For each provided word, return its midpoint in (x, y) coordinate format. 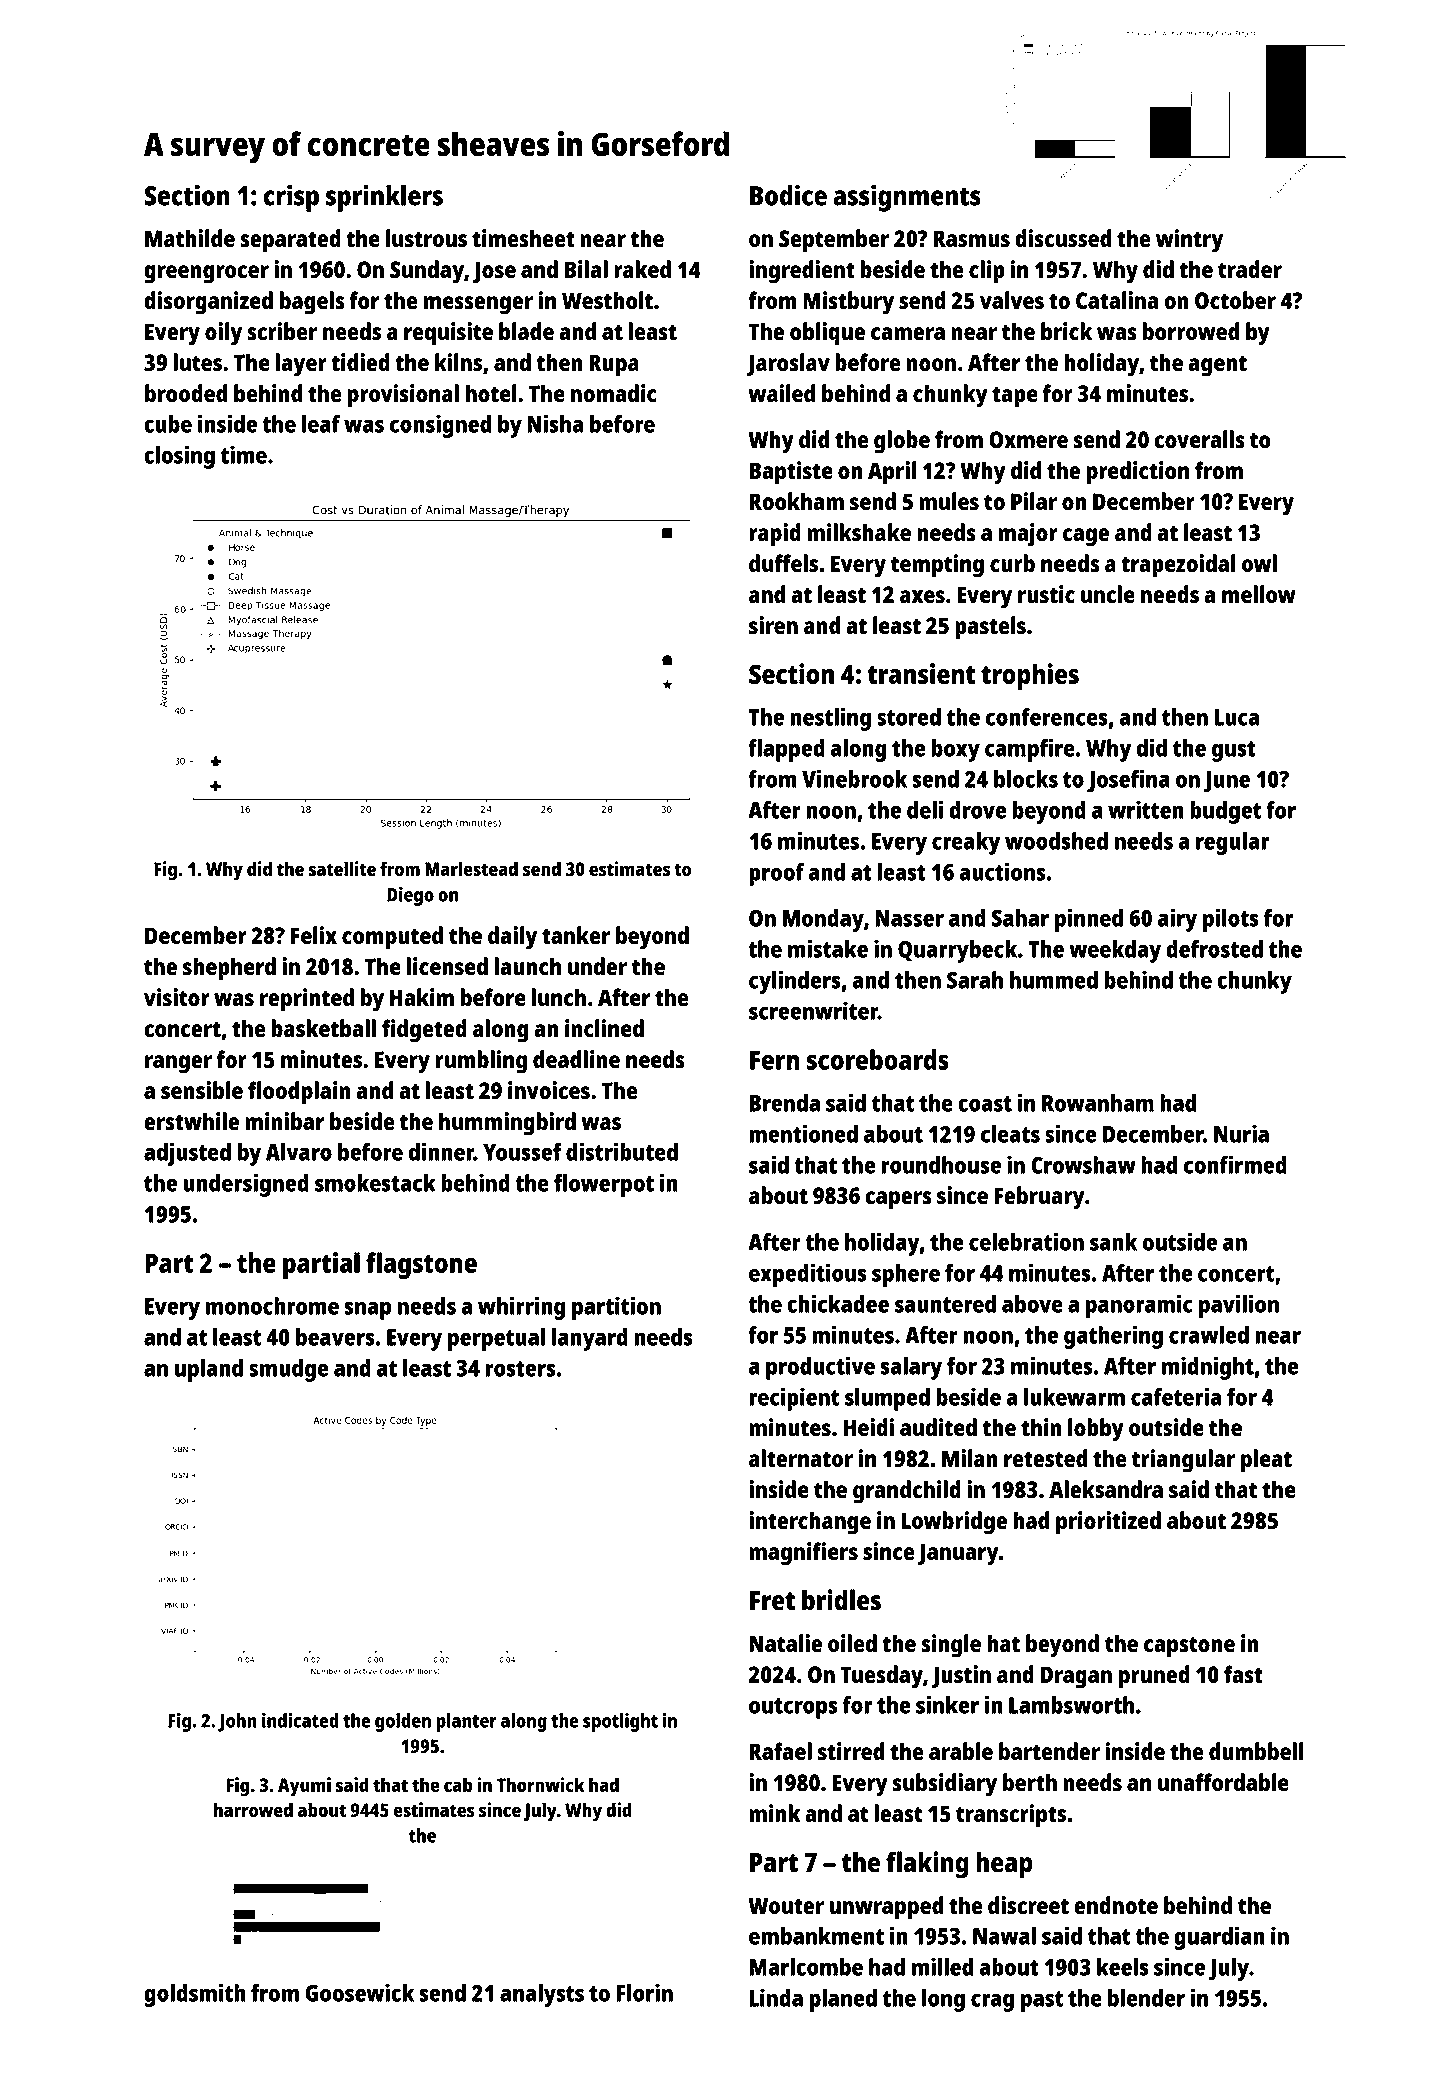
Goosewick (360, 1992)
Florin (644, 1992)
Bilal (586, 269)
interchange (810, 1523)
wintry (1189, 241)
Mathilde (190, 238)
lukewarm (1074, 1397)
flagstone (421, 1265)
